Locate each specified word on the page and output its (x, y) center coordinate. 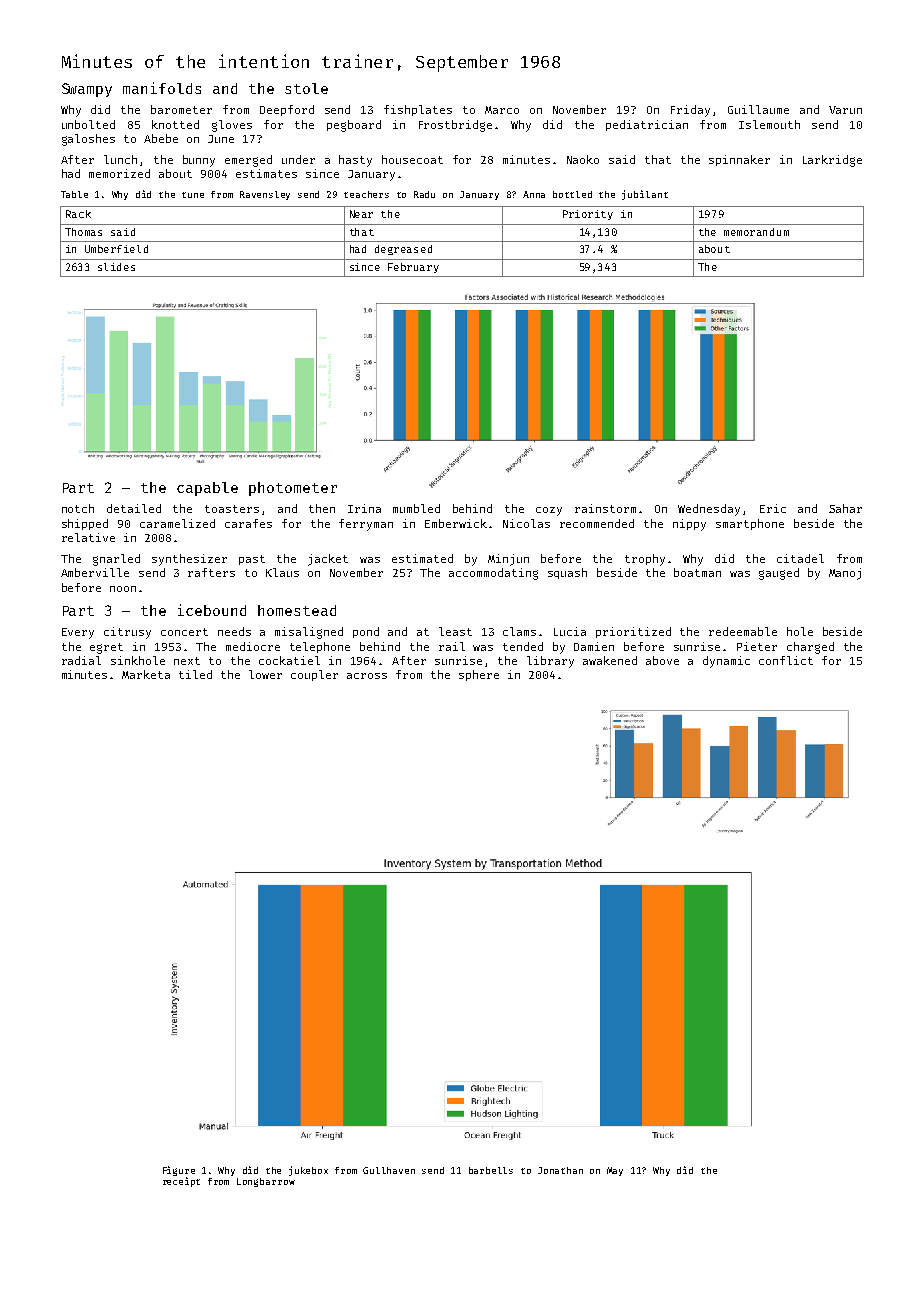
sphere (479, 675)
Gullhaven (389, 1170)
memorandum (756, 232)
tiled (195, 674)
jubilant (645, 195)
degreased (403, 250)
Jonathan (560, 1170)
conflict (786, 660)
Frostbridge (455, 126)
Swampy (87, 90)
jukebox (308, 1171)
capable (207, 489)
